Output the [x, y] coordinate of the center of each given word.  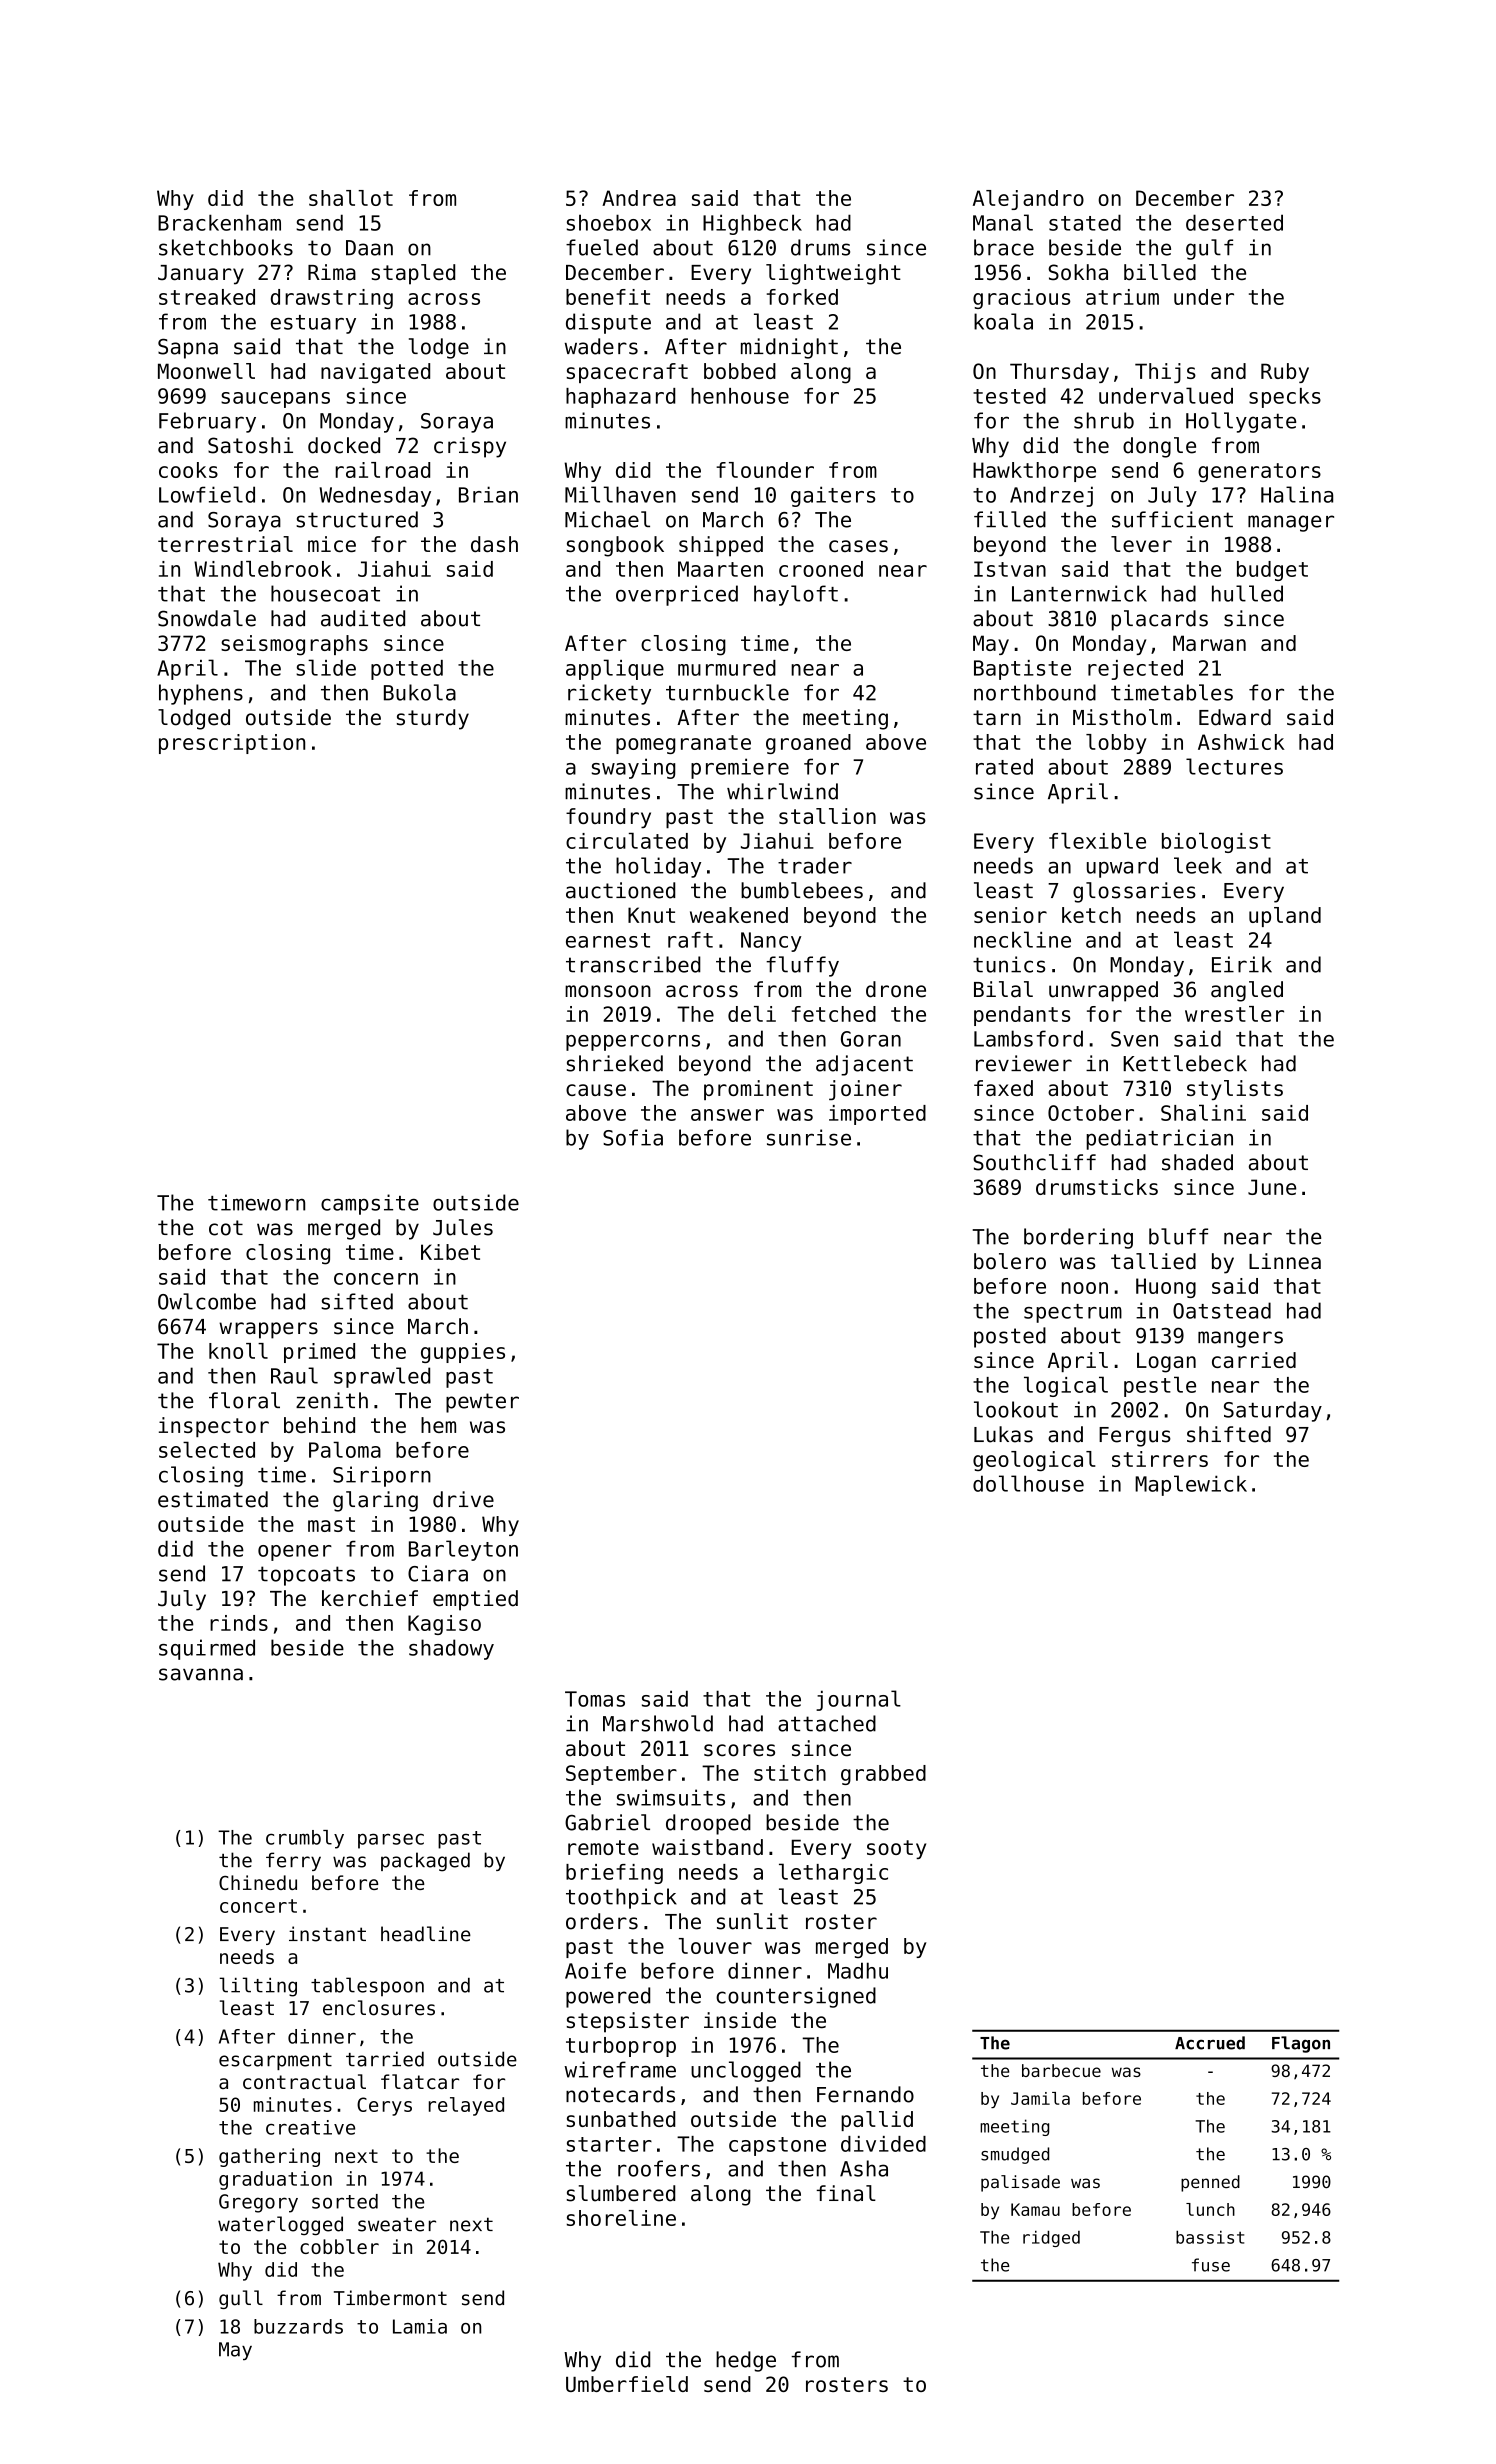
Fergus [1135, 1437]
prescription [232, 744]
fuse [1211, 2265]
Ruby [1285, 373]
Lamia [420, 2326]
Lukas [1003, 1434]
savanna [201, 1674]
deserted [1234, 222]
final [846, 2193]
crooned [821, 569]
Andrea [639, 198]
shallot [351, 198]
